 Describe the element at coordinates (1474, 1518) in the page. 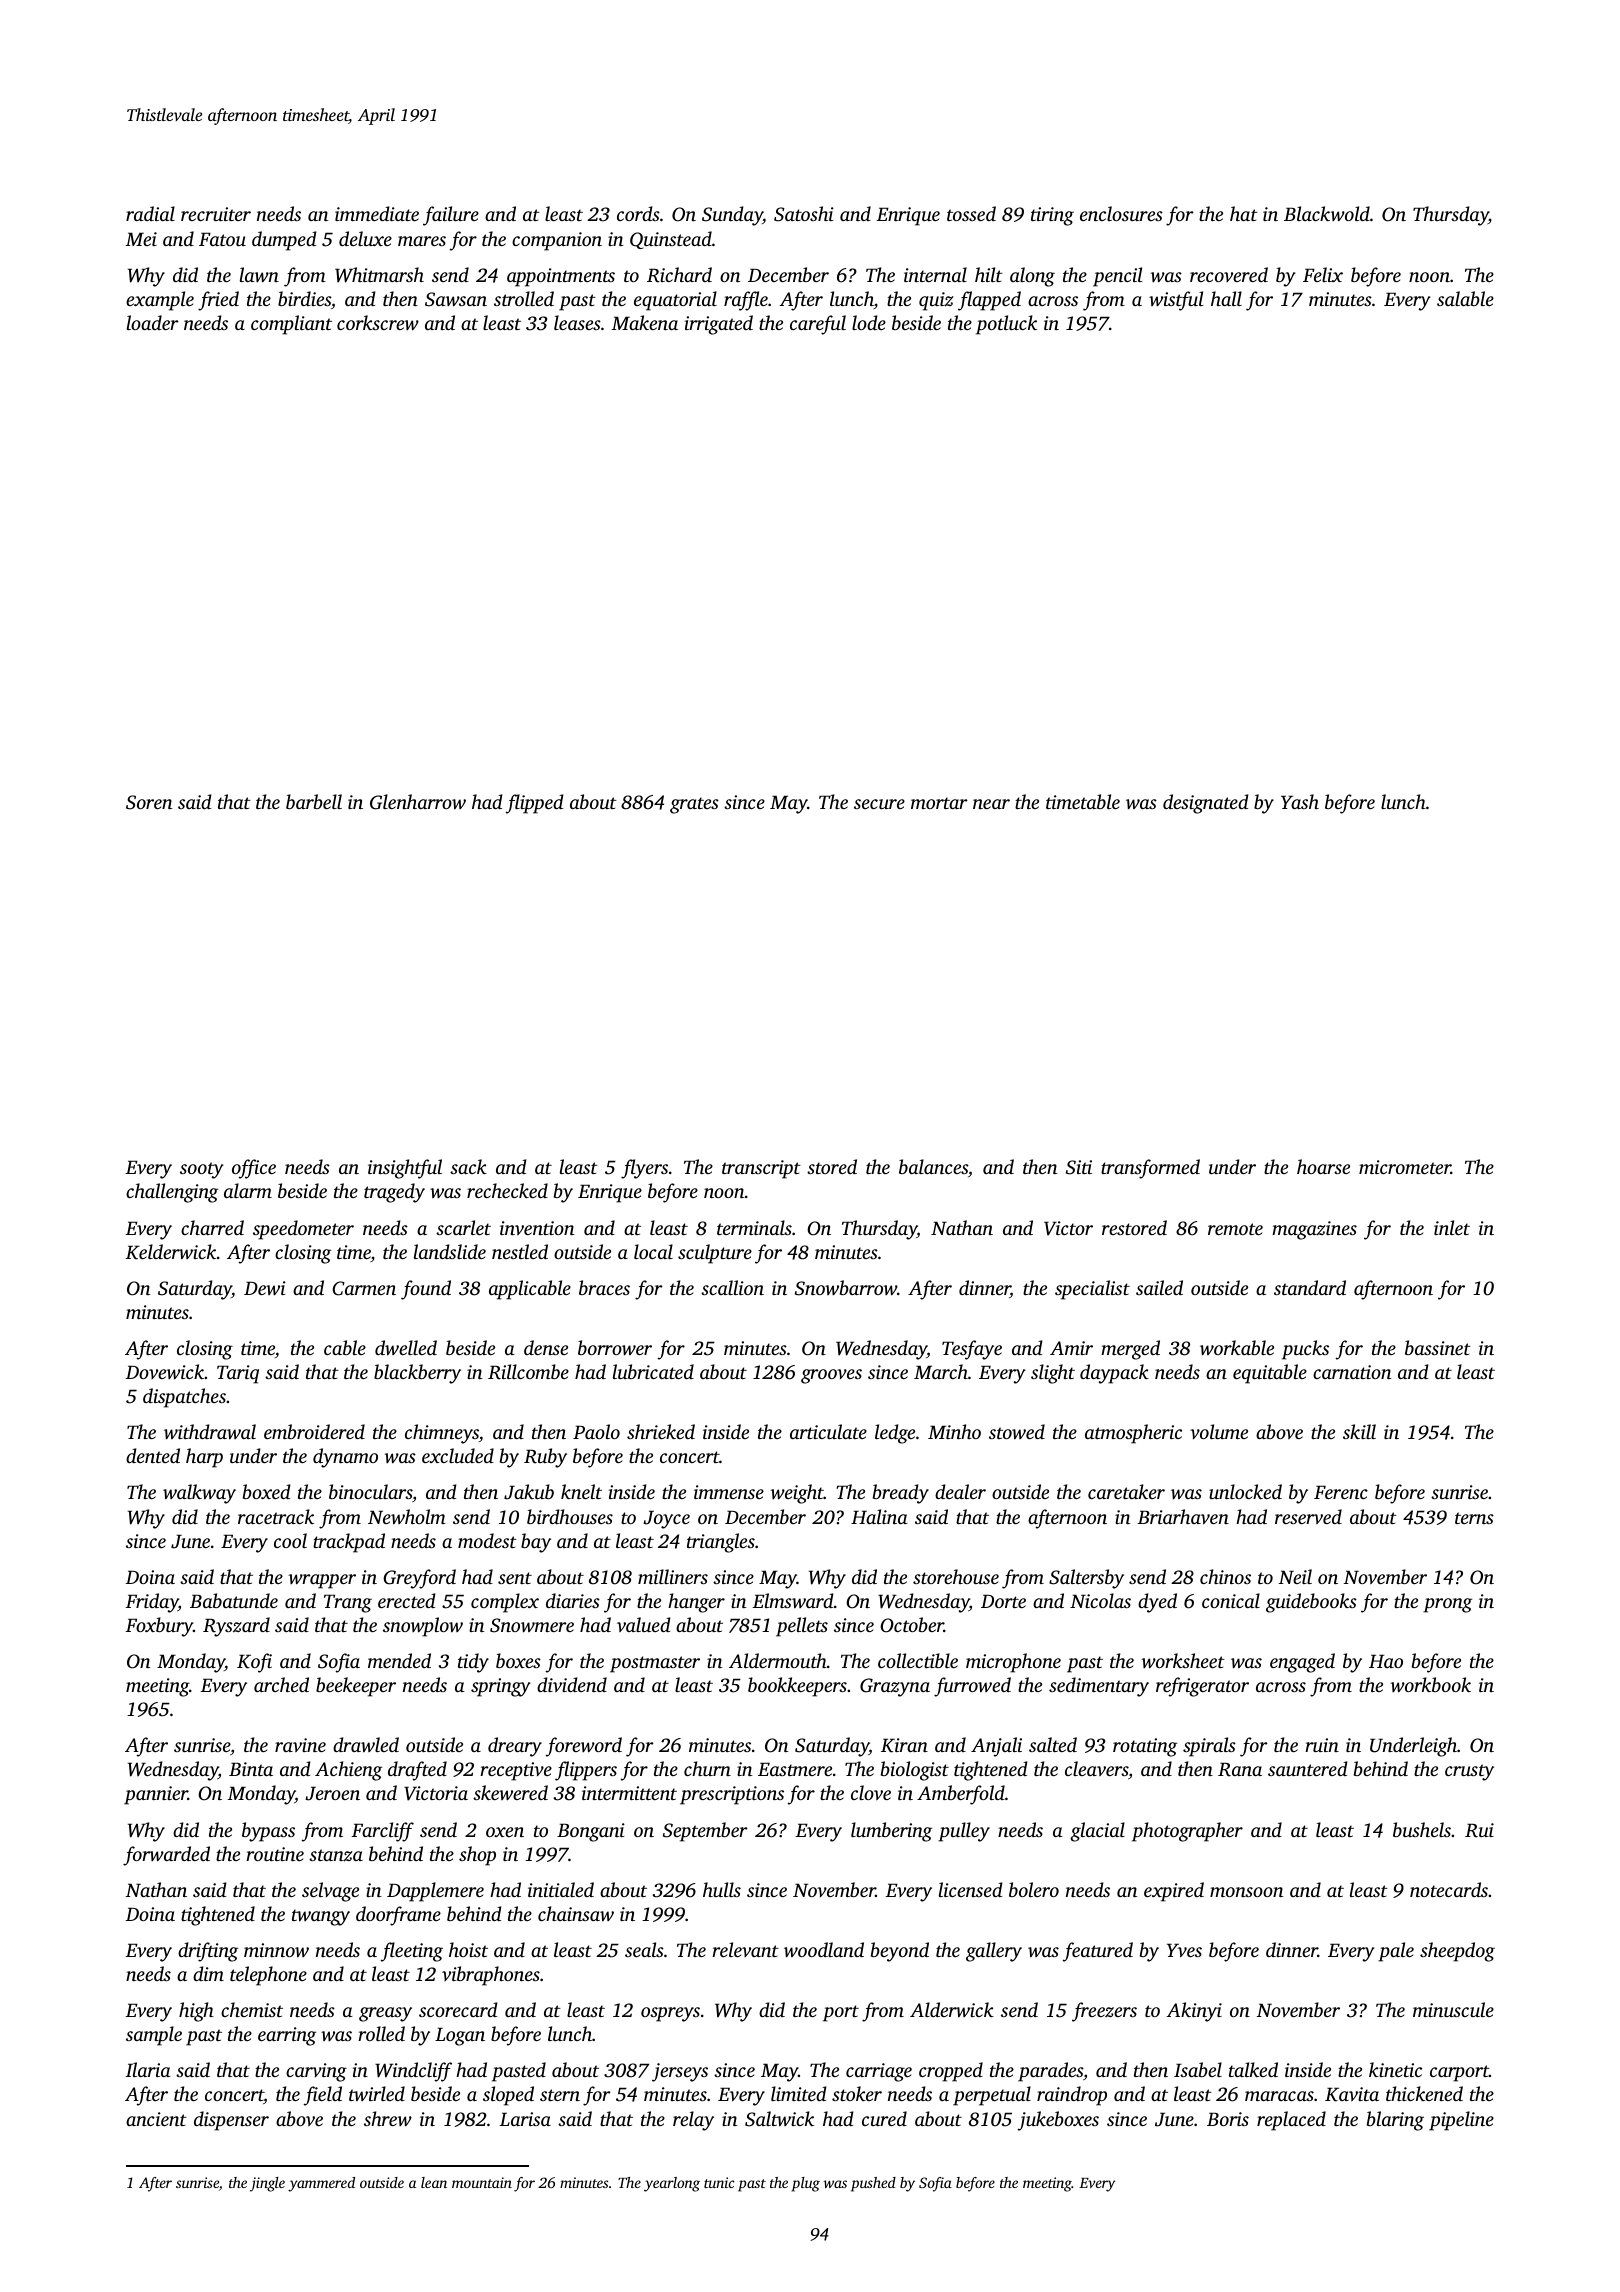

I see `terns` at that location.
